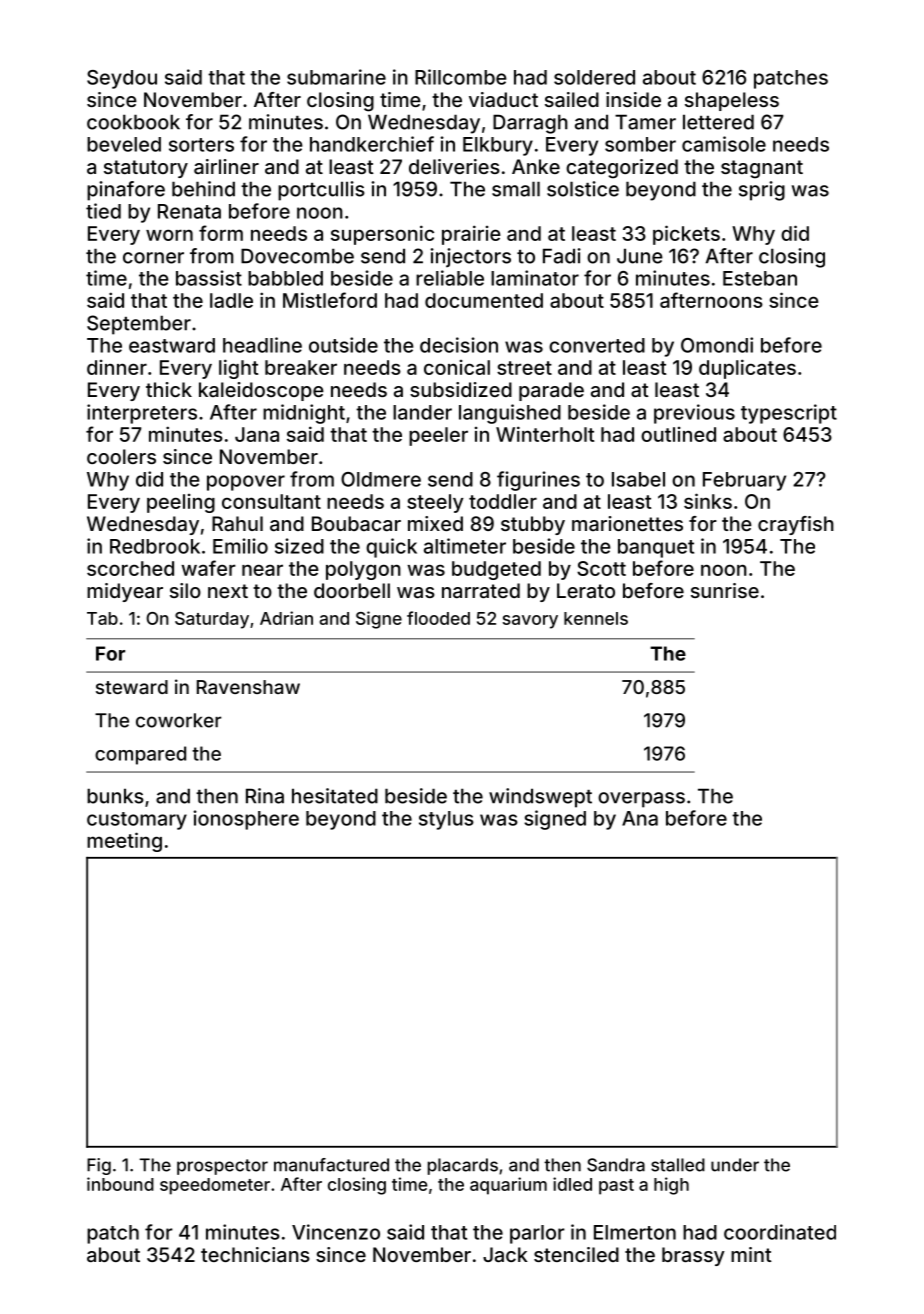  What do you see at coordinates (725, 590) in the image?
I see `sunrise` at bounding box center [725, 590].
